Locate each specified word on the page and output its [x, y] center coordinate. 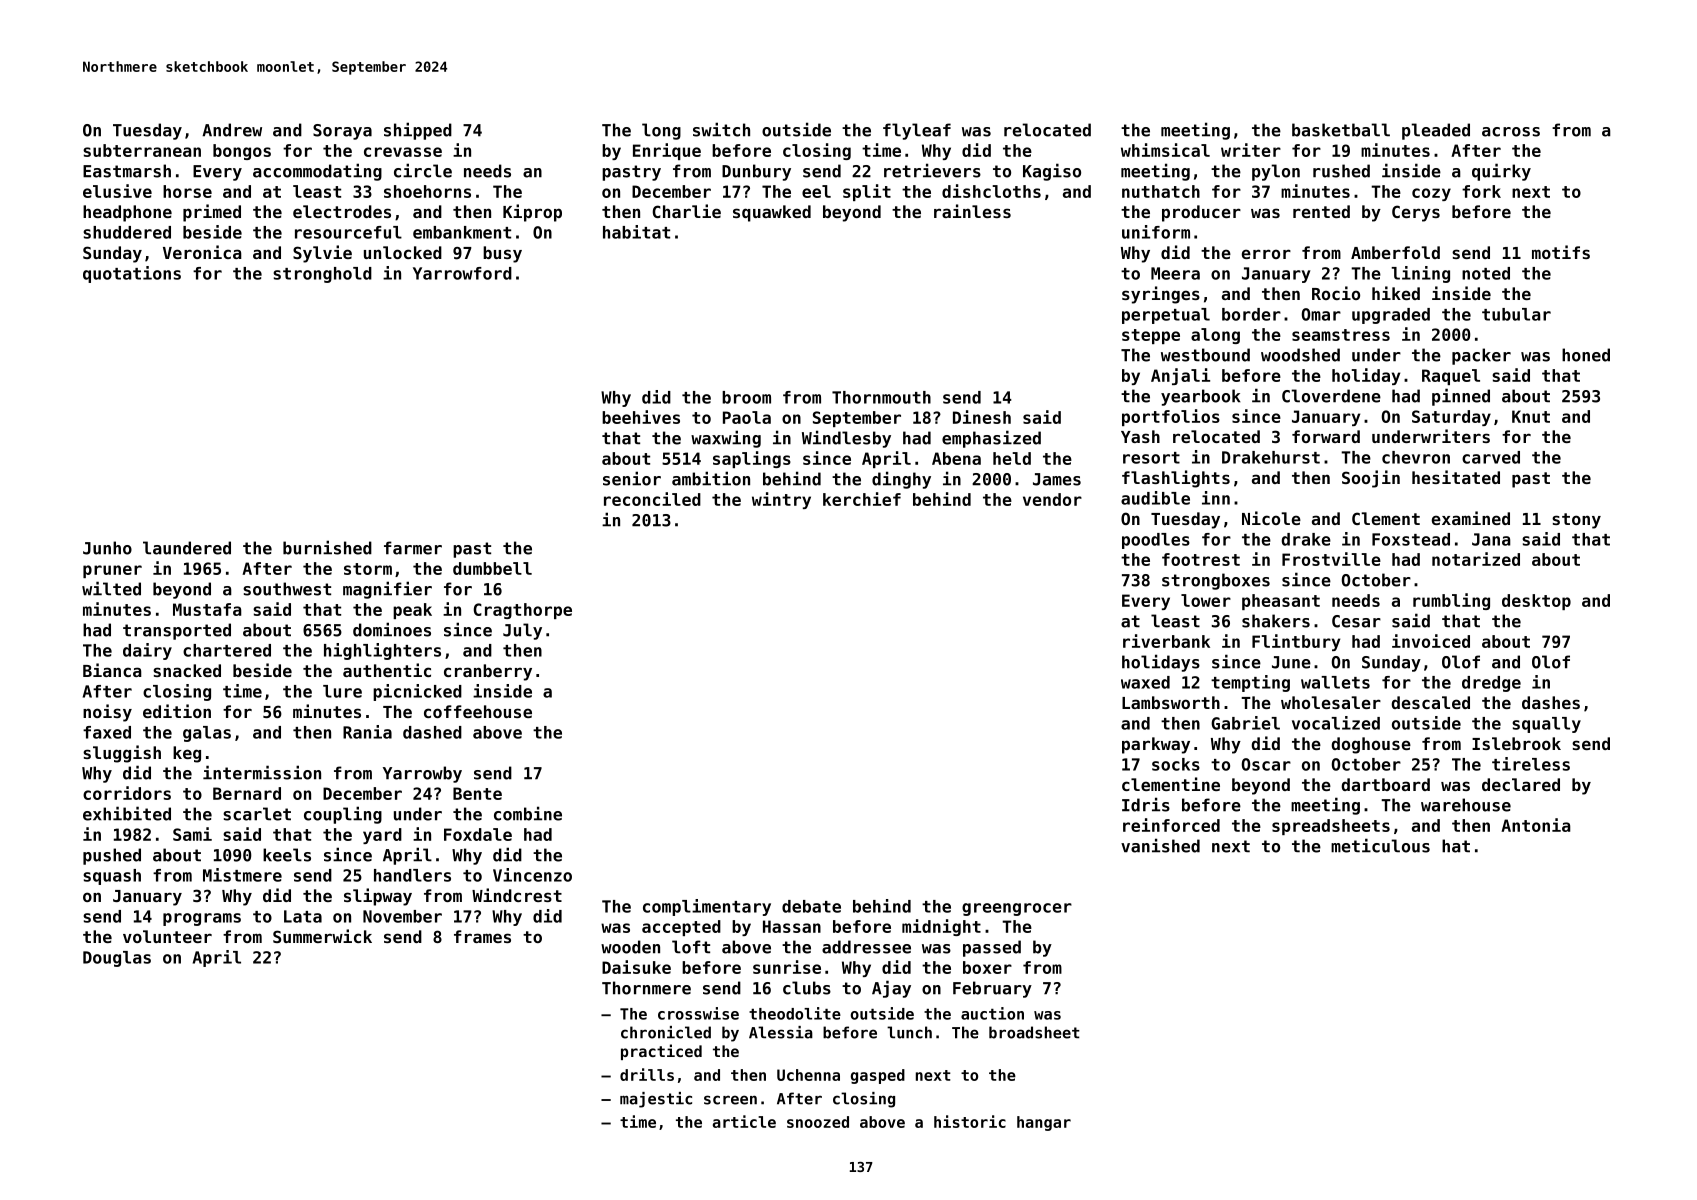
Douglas [117, 959]
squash [112, 877]
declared [1521, 784]
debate [811, 906]
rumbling [1451, 601]
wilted [111, 588]
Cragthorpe [522, 611]
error [1266, 254]
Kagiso [1052, 172]
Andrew [232, 130]
